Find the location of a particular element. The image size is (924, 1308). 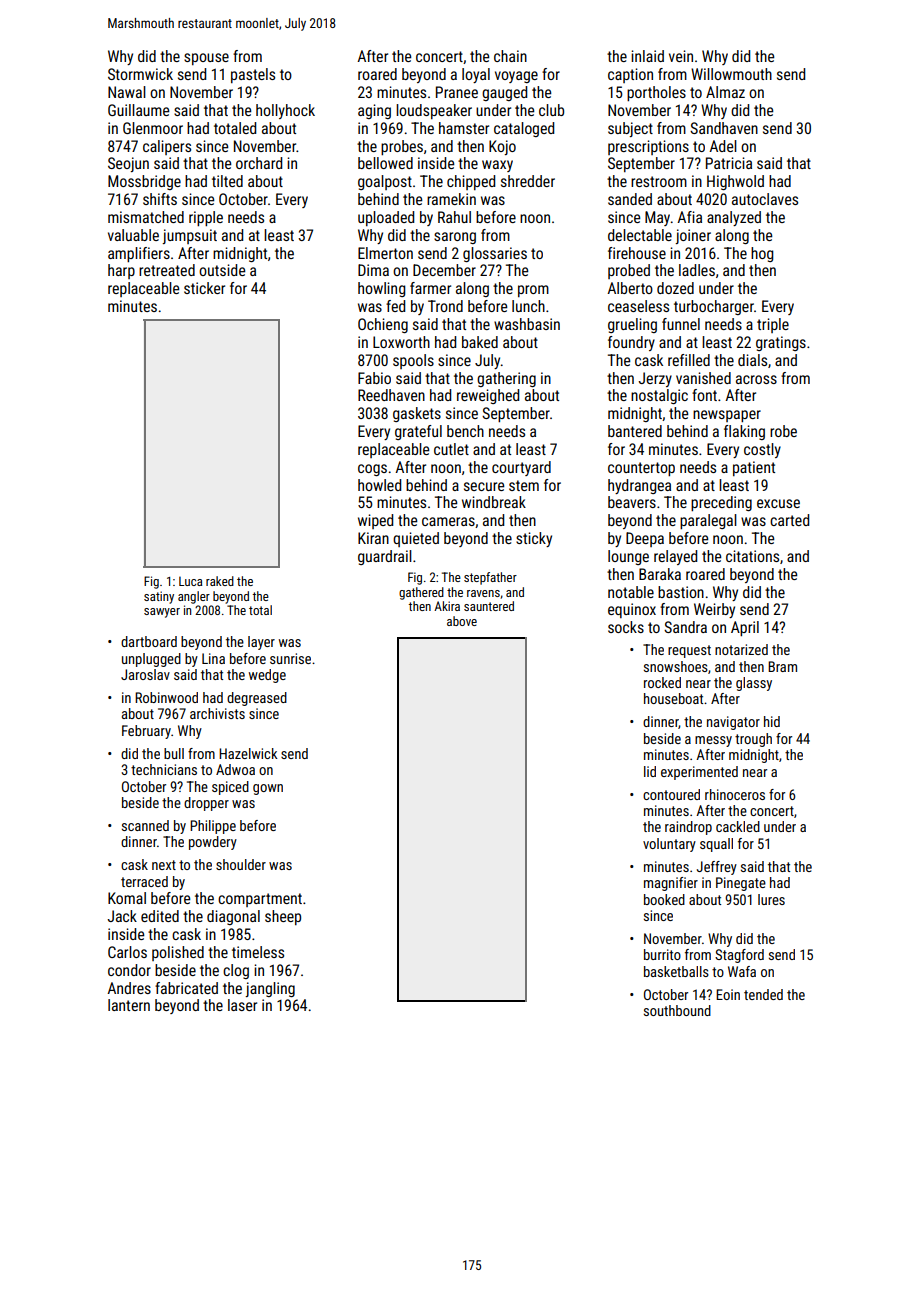

above is located at coordinates (462, 621).
